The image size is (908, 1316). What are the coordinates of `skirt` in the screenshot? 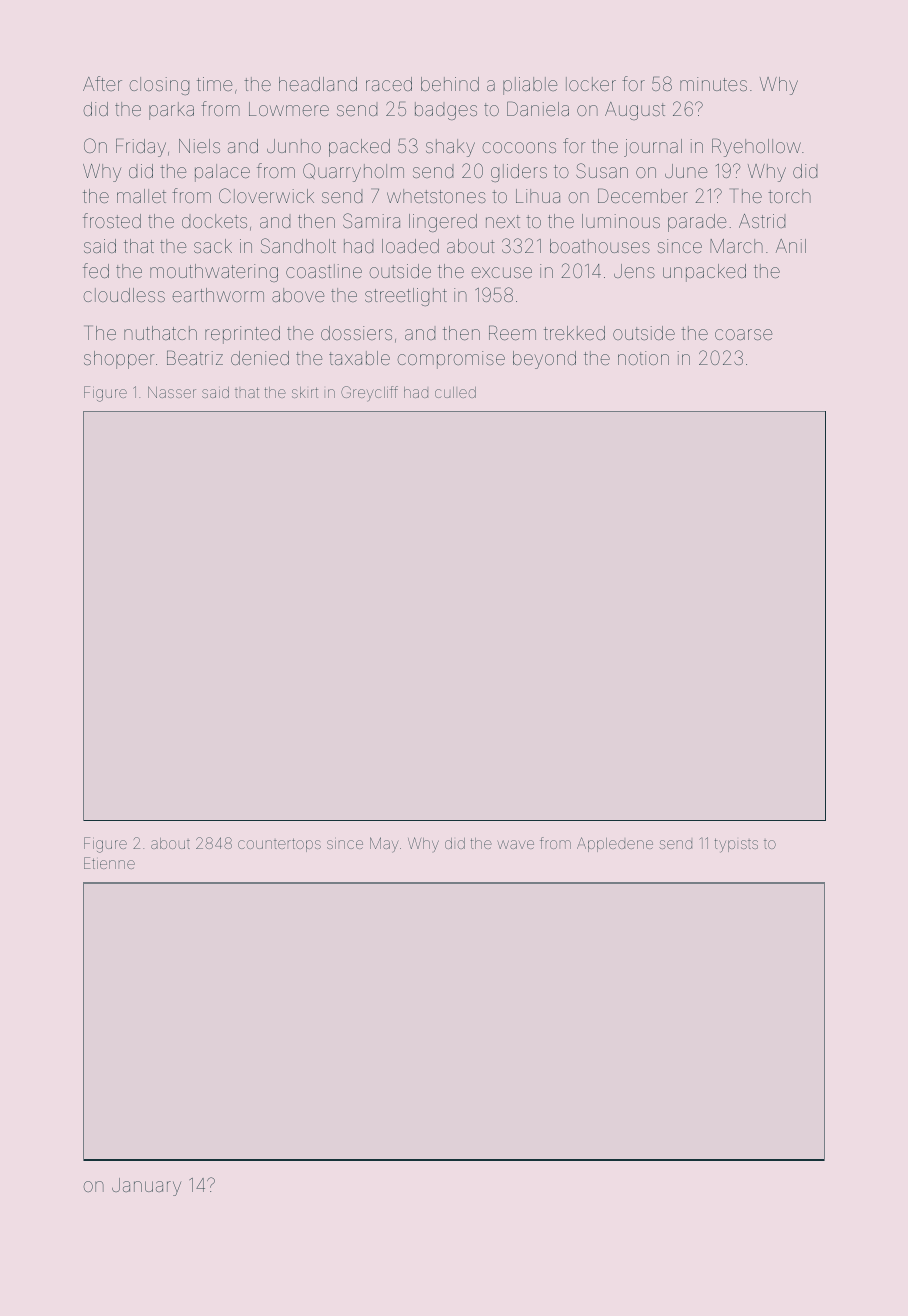 It's located at (305, 392).
